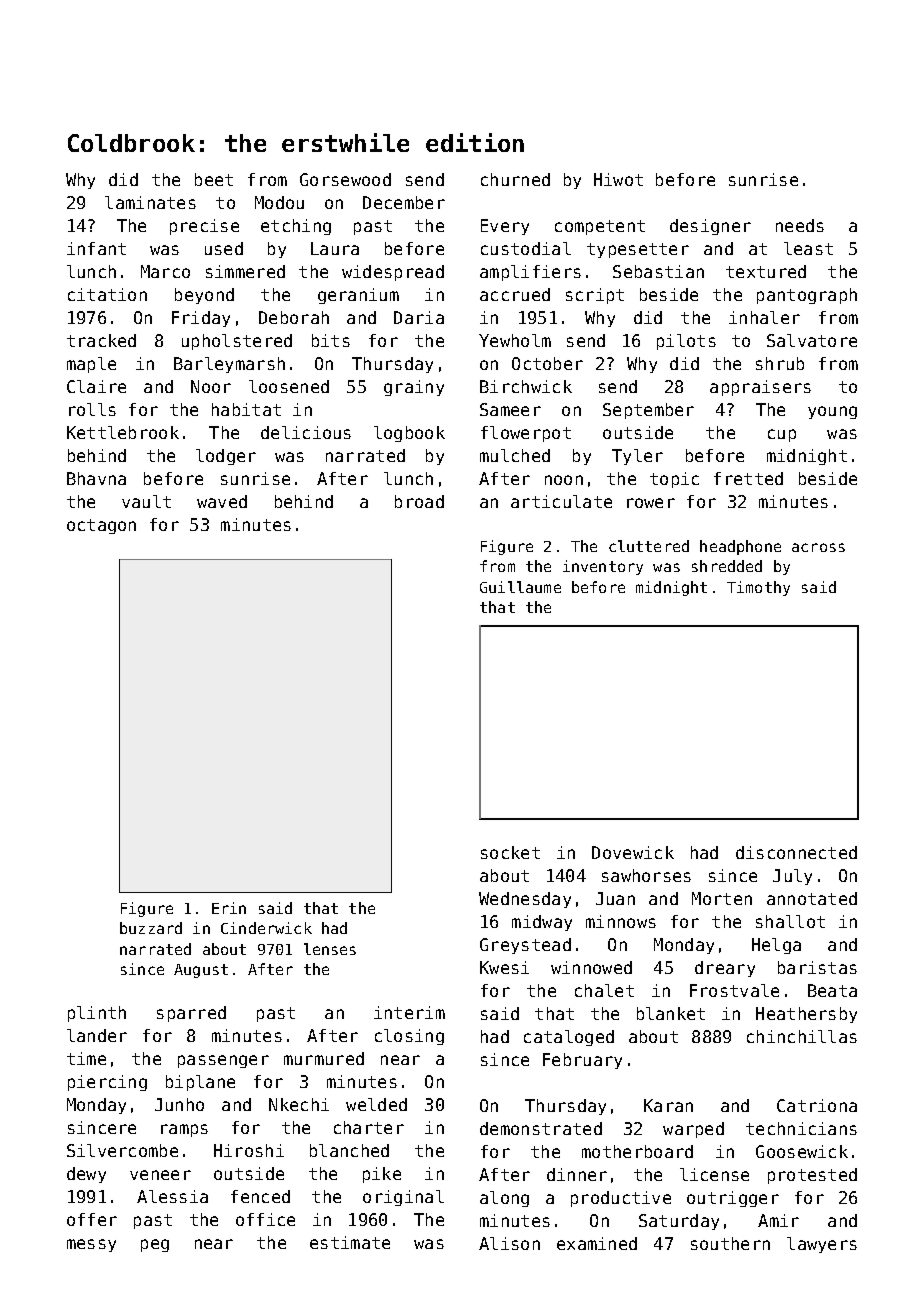  Describe the element at coordinates (648, 411) in the screenshot. I see `September` at that location.
